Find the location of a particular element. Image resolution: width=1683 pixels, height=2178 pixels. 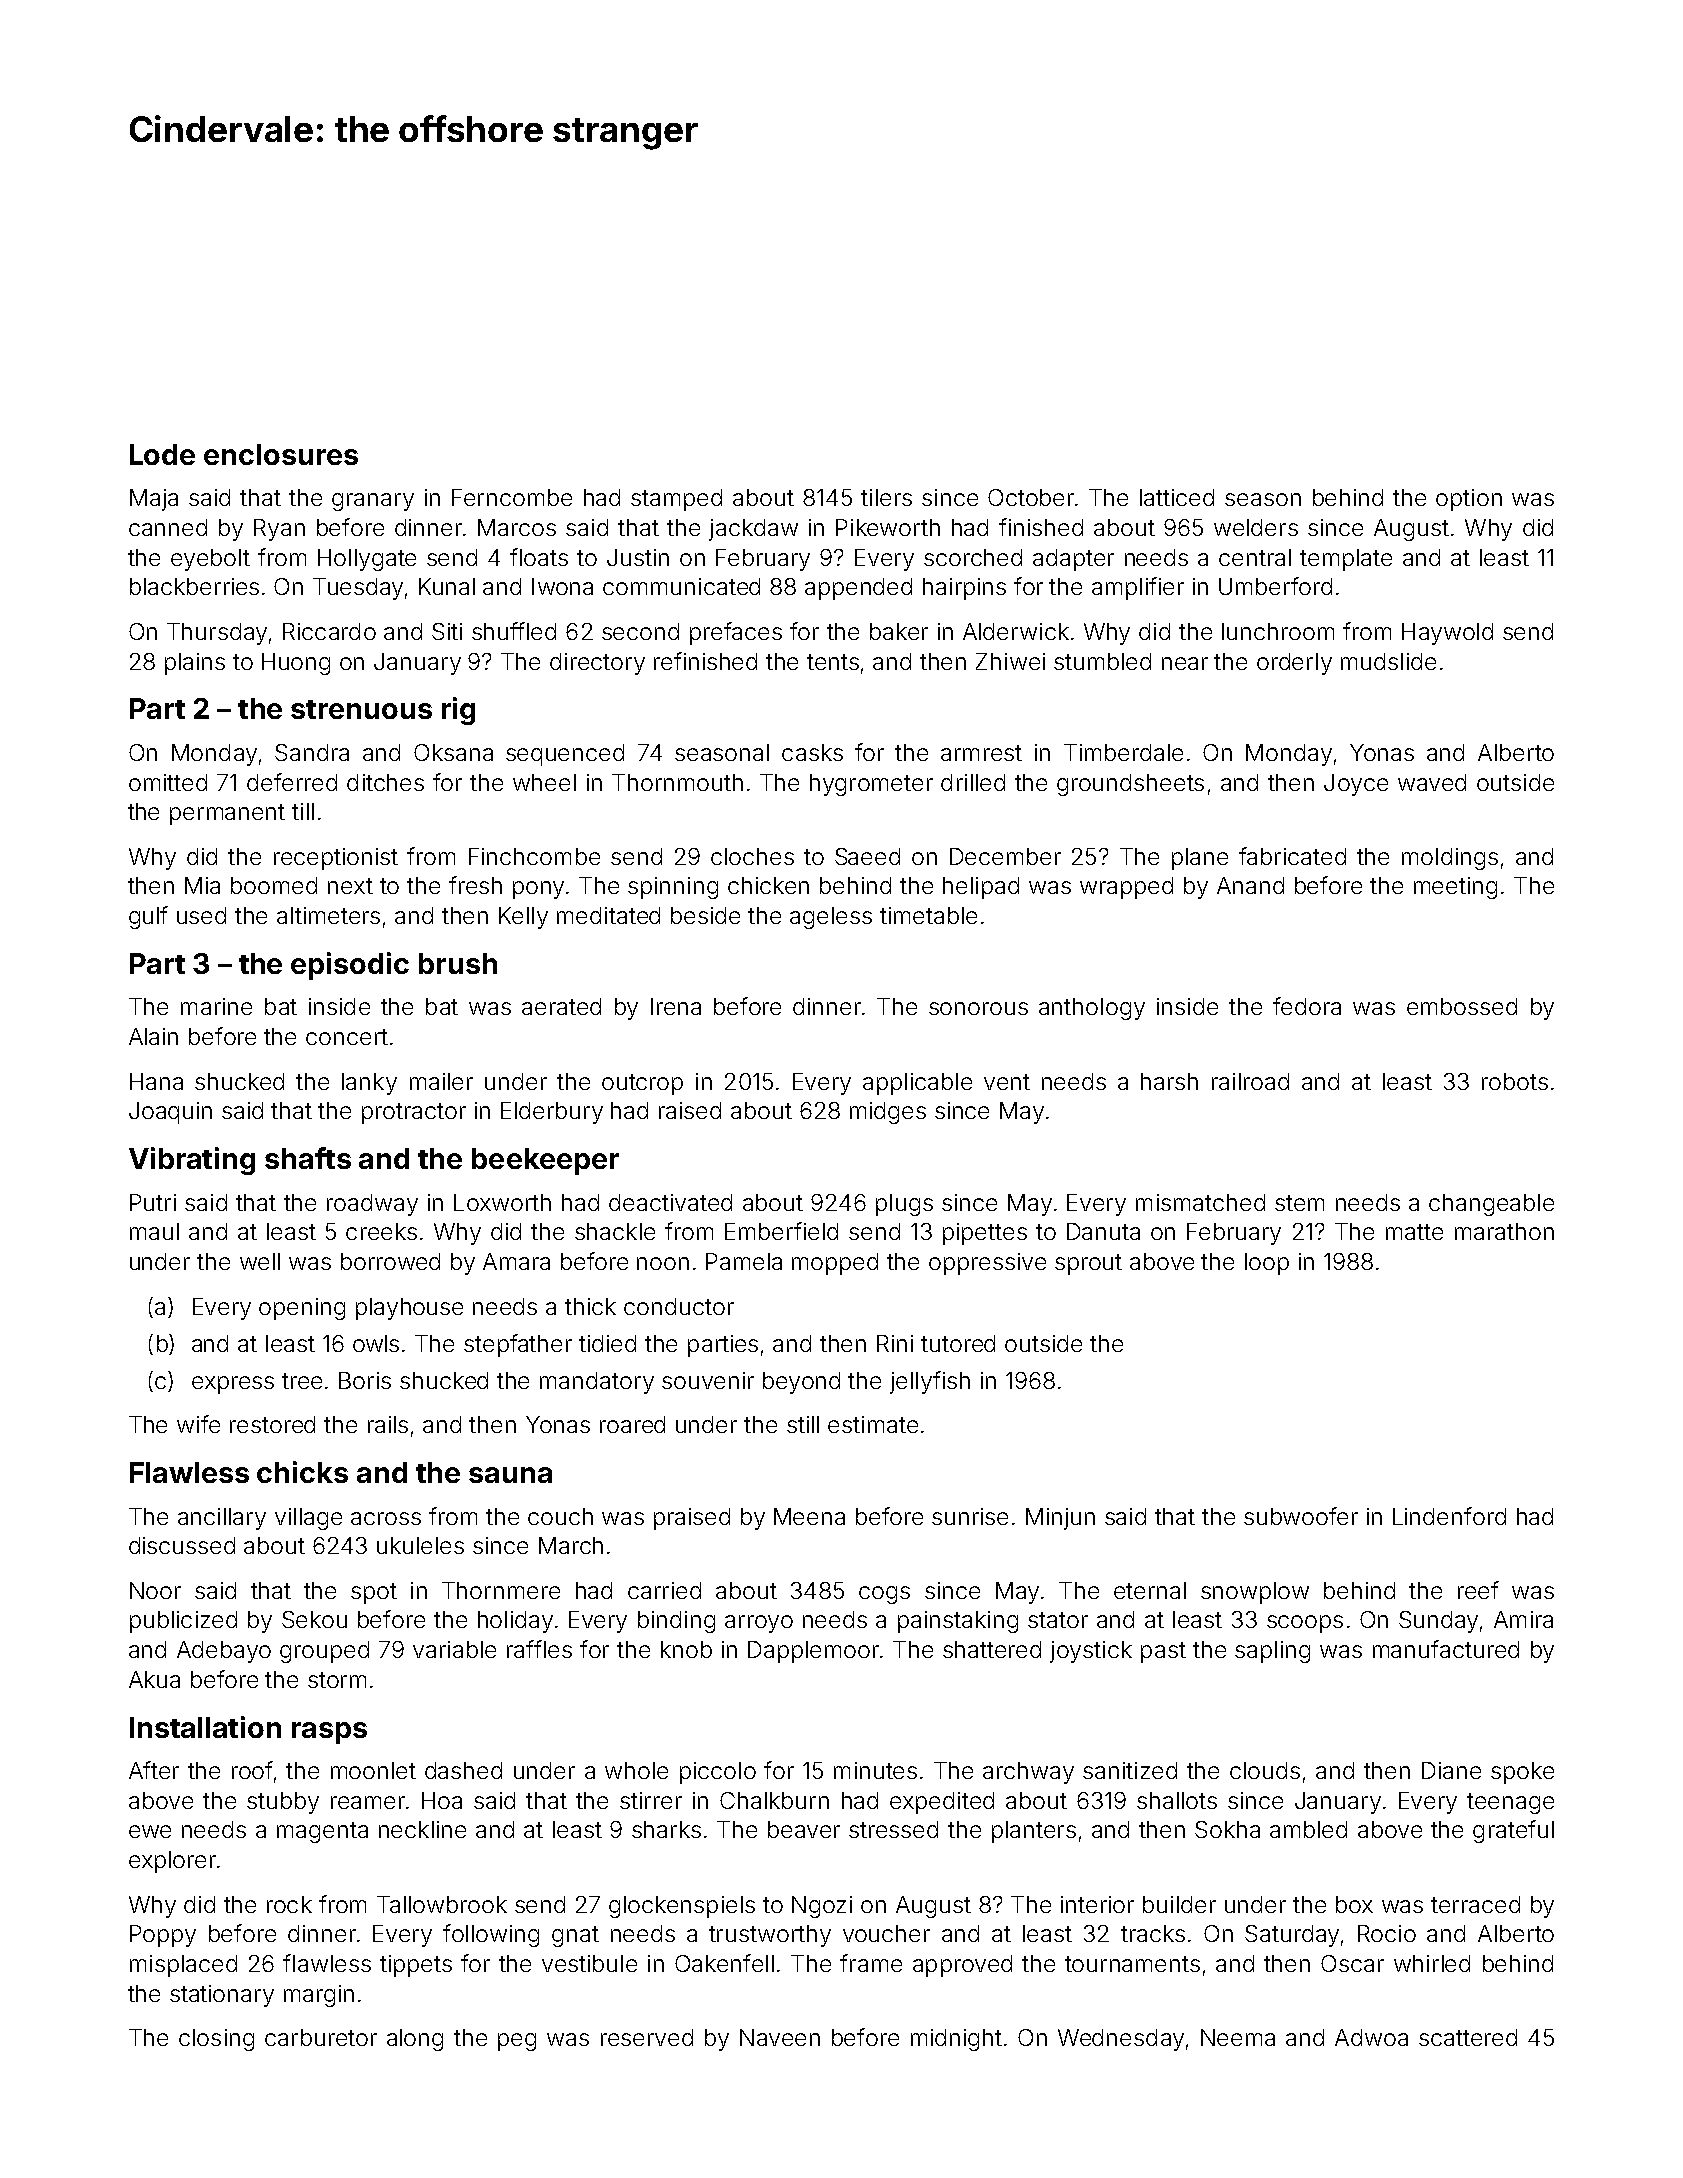

After is located at coordinates (154, 1770).
